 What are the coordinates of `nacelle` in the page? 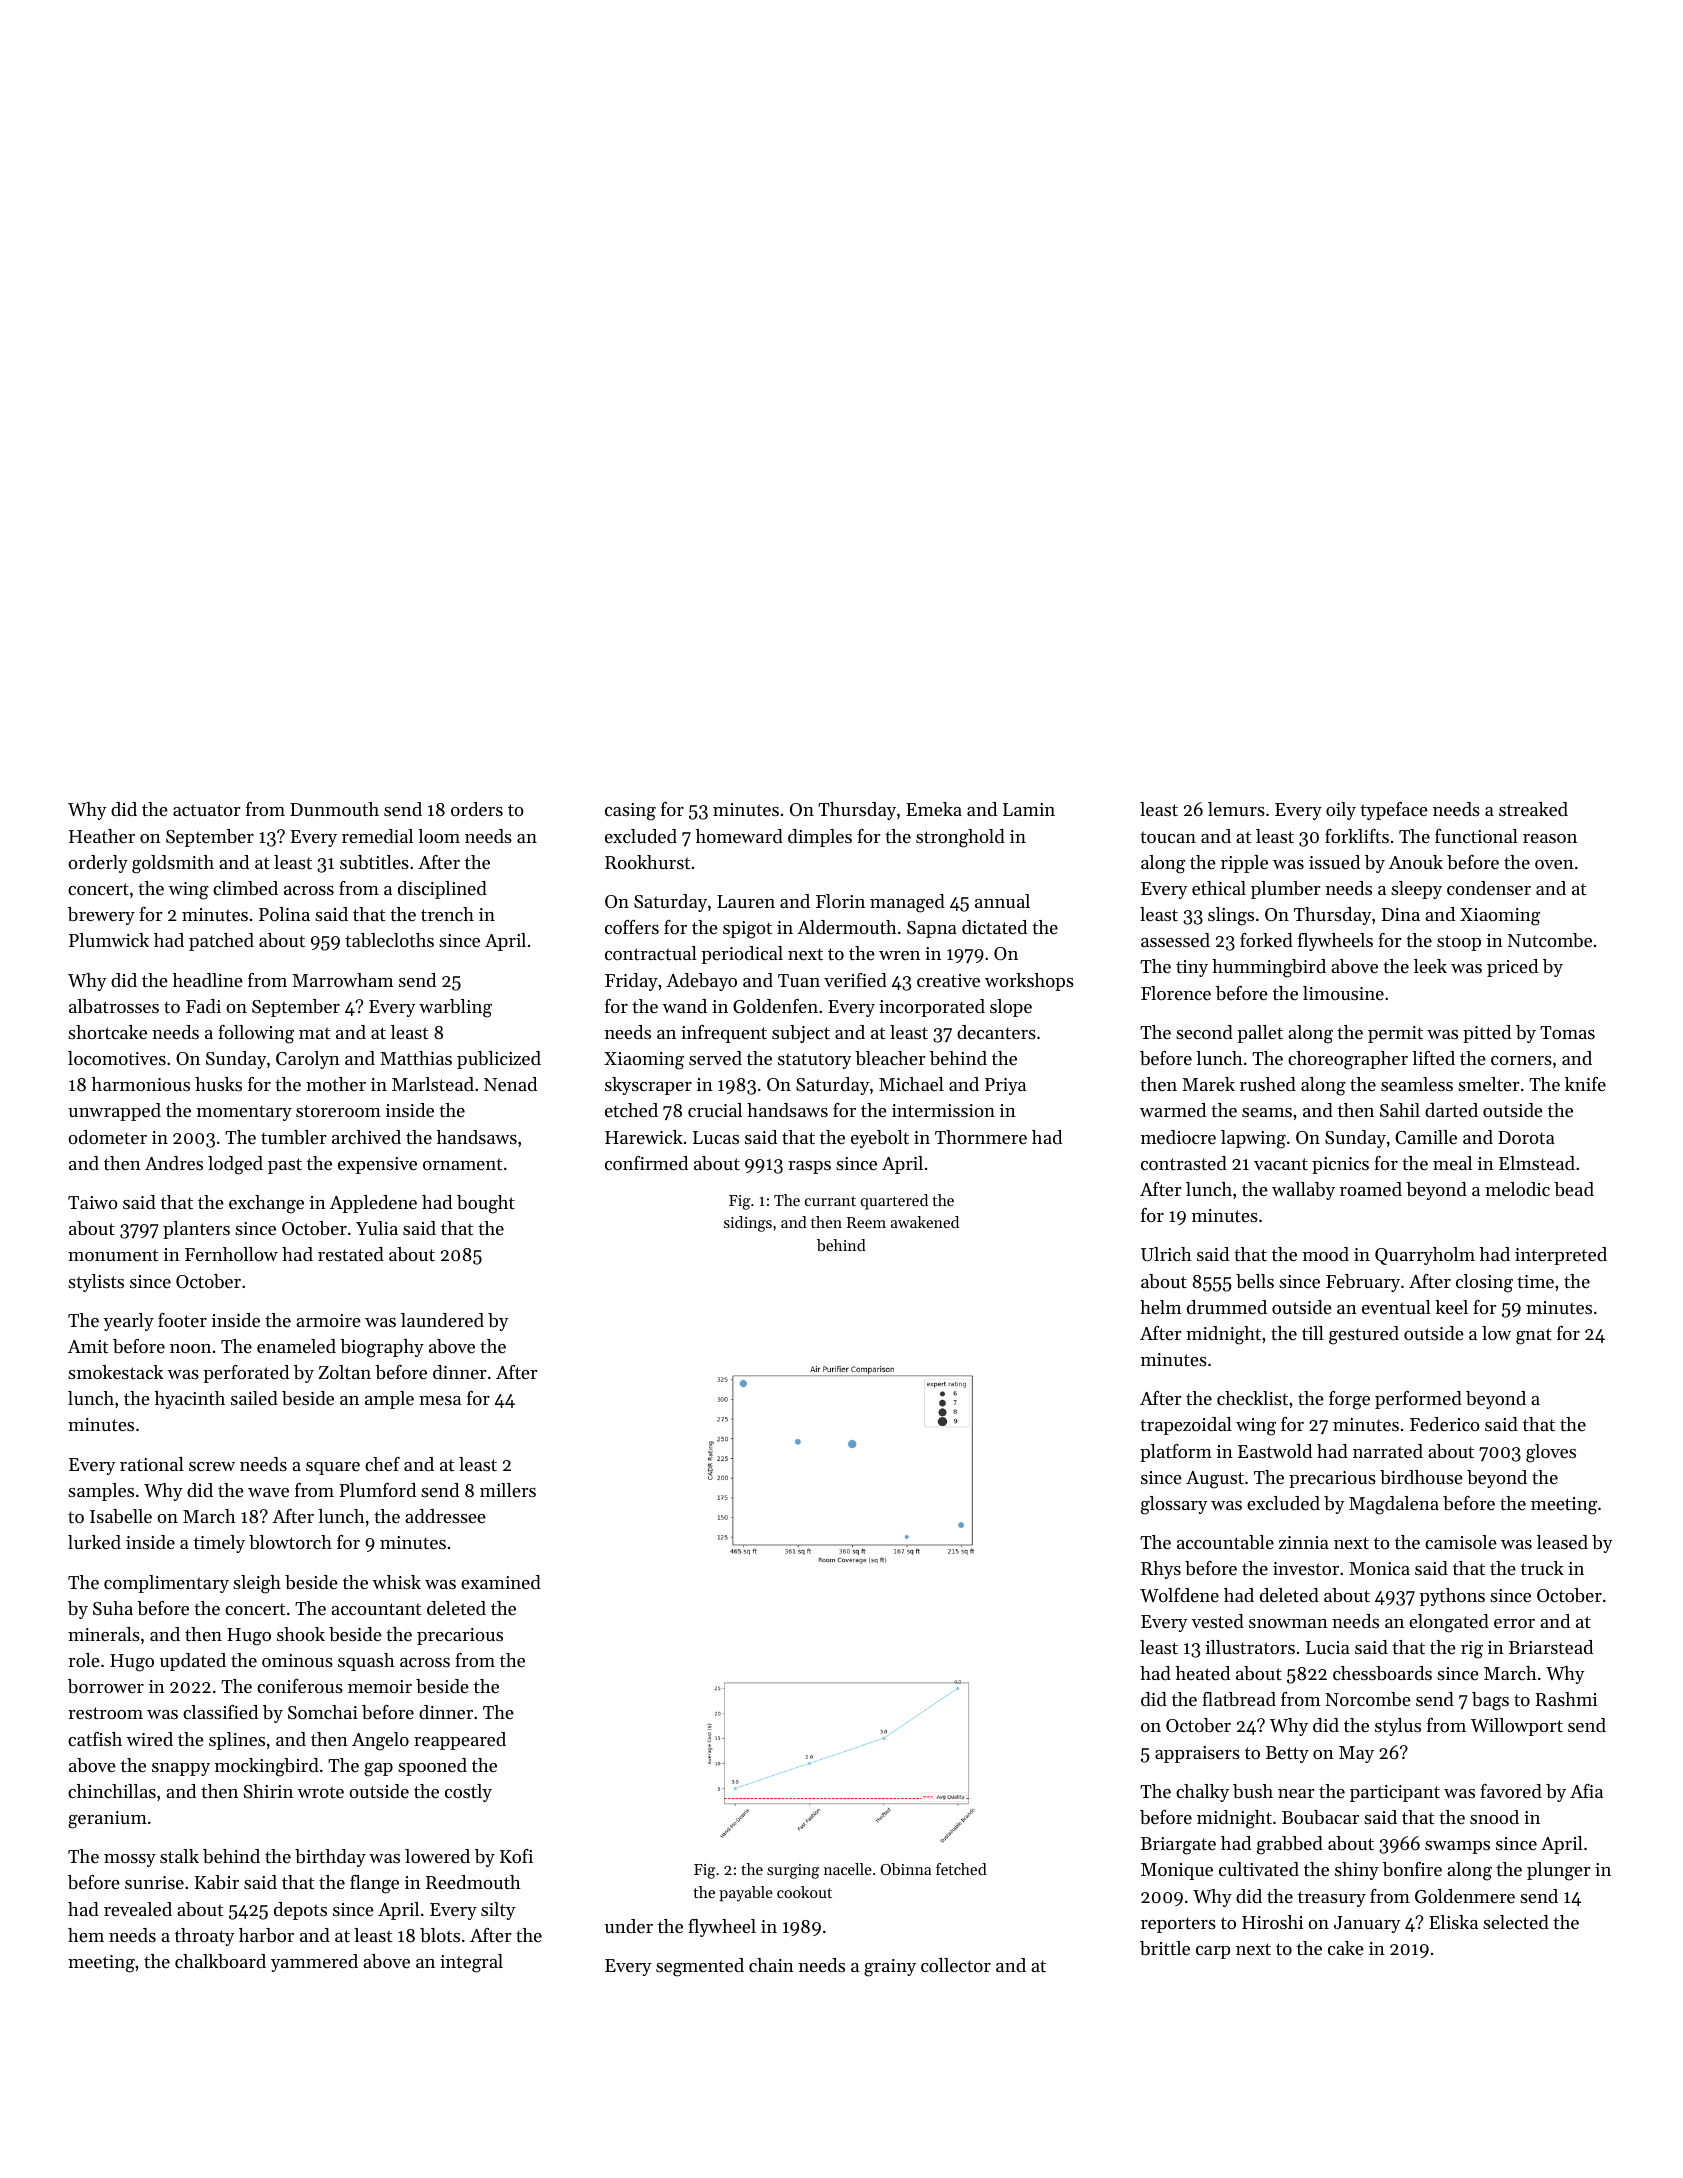 It's located at (848, 1869).
